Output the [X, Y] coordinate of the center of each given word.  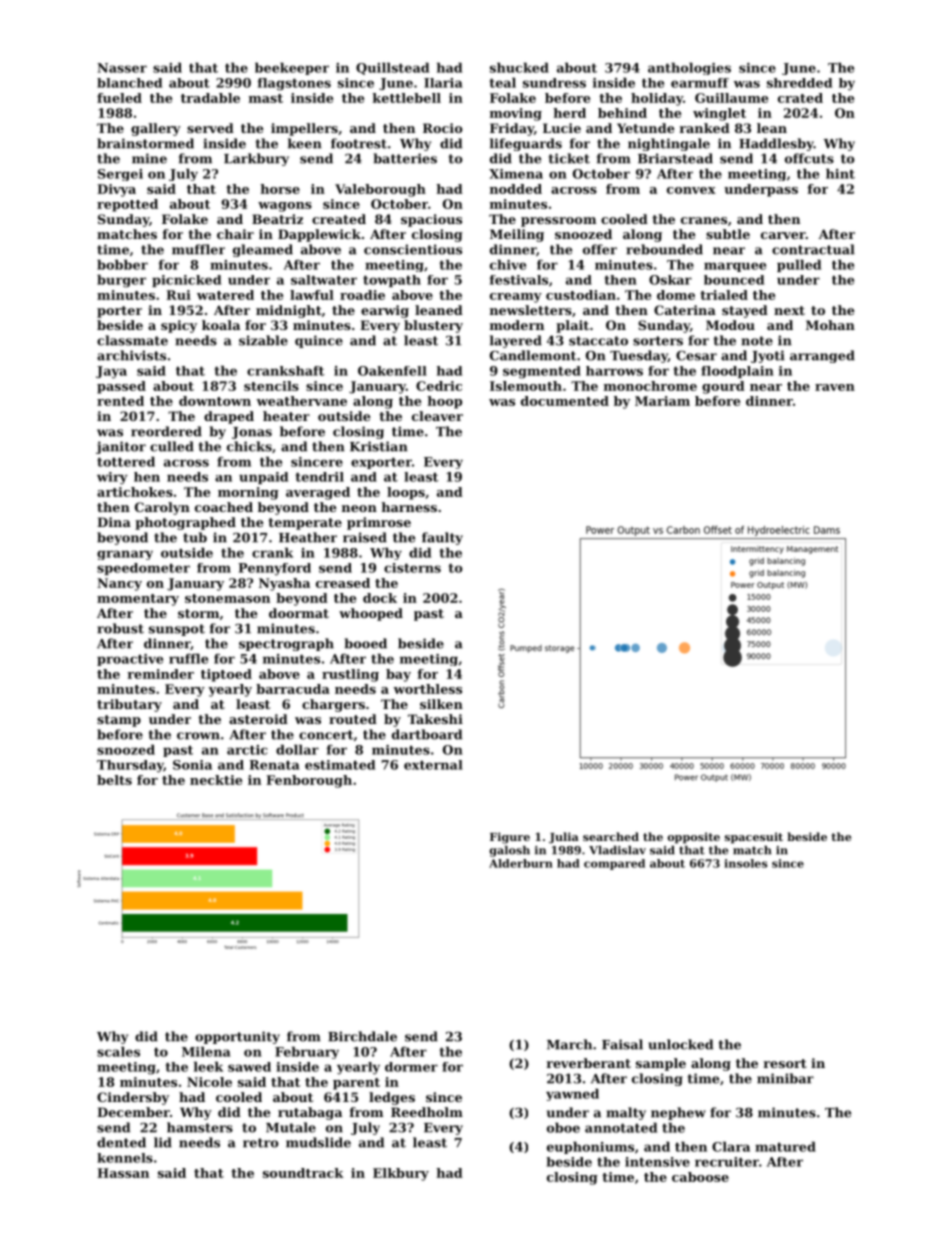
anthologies [689, 68]
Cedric [439, 386]
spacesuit [754, 838]
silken [441, 704]
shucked [519, 67]
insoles [746, 863]
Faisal [622, 1044]
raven [835, 387]
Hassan [123, 1173]
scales [118, 1051]
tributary [129, 705]
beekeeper [292, 68]
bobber [122, 264]
